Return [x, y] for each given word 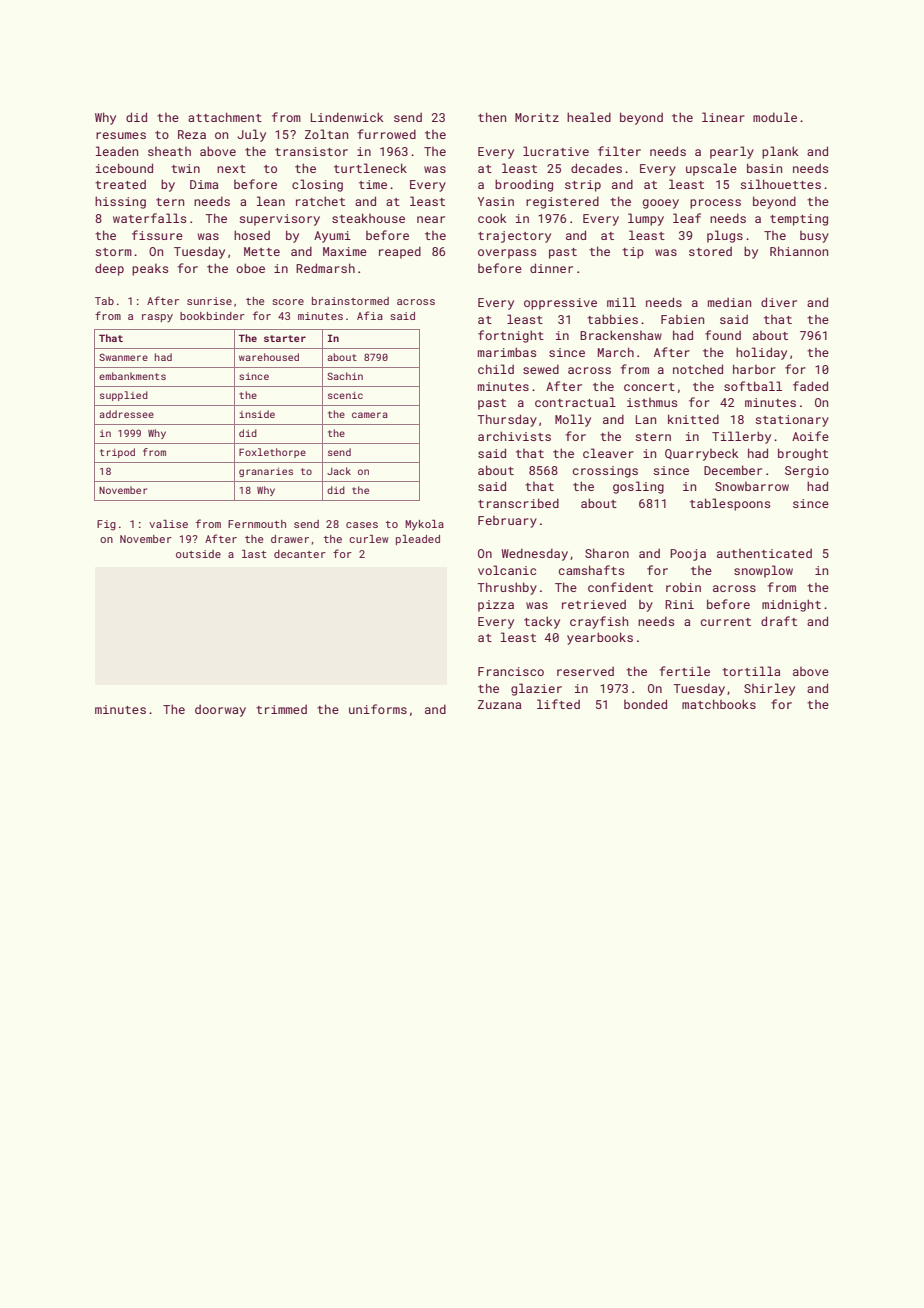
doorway [220, 710]
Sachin [345, 376]
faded [810, 386]
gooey [661, 204]
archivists [514, 436]
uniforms [378, 709]
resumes [121, 135]
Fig [106, 525]
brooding [524, 185]
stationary [792, 421]
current [726, 622]
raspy [157, 318]
